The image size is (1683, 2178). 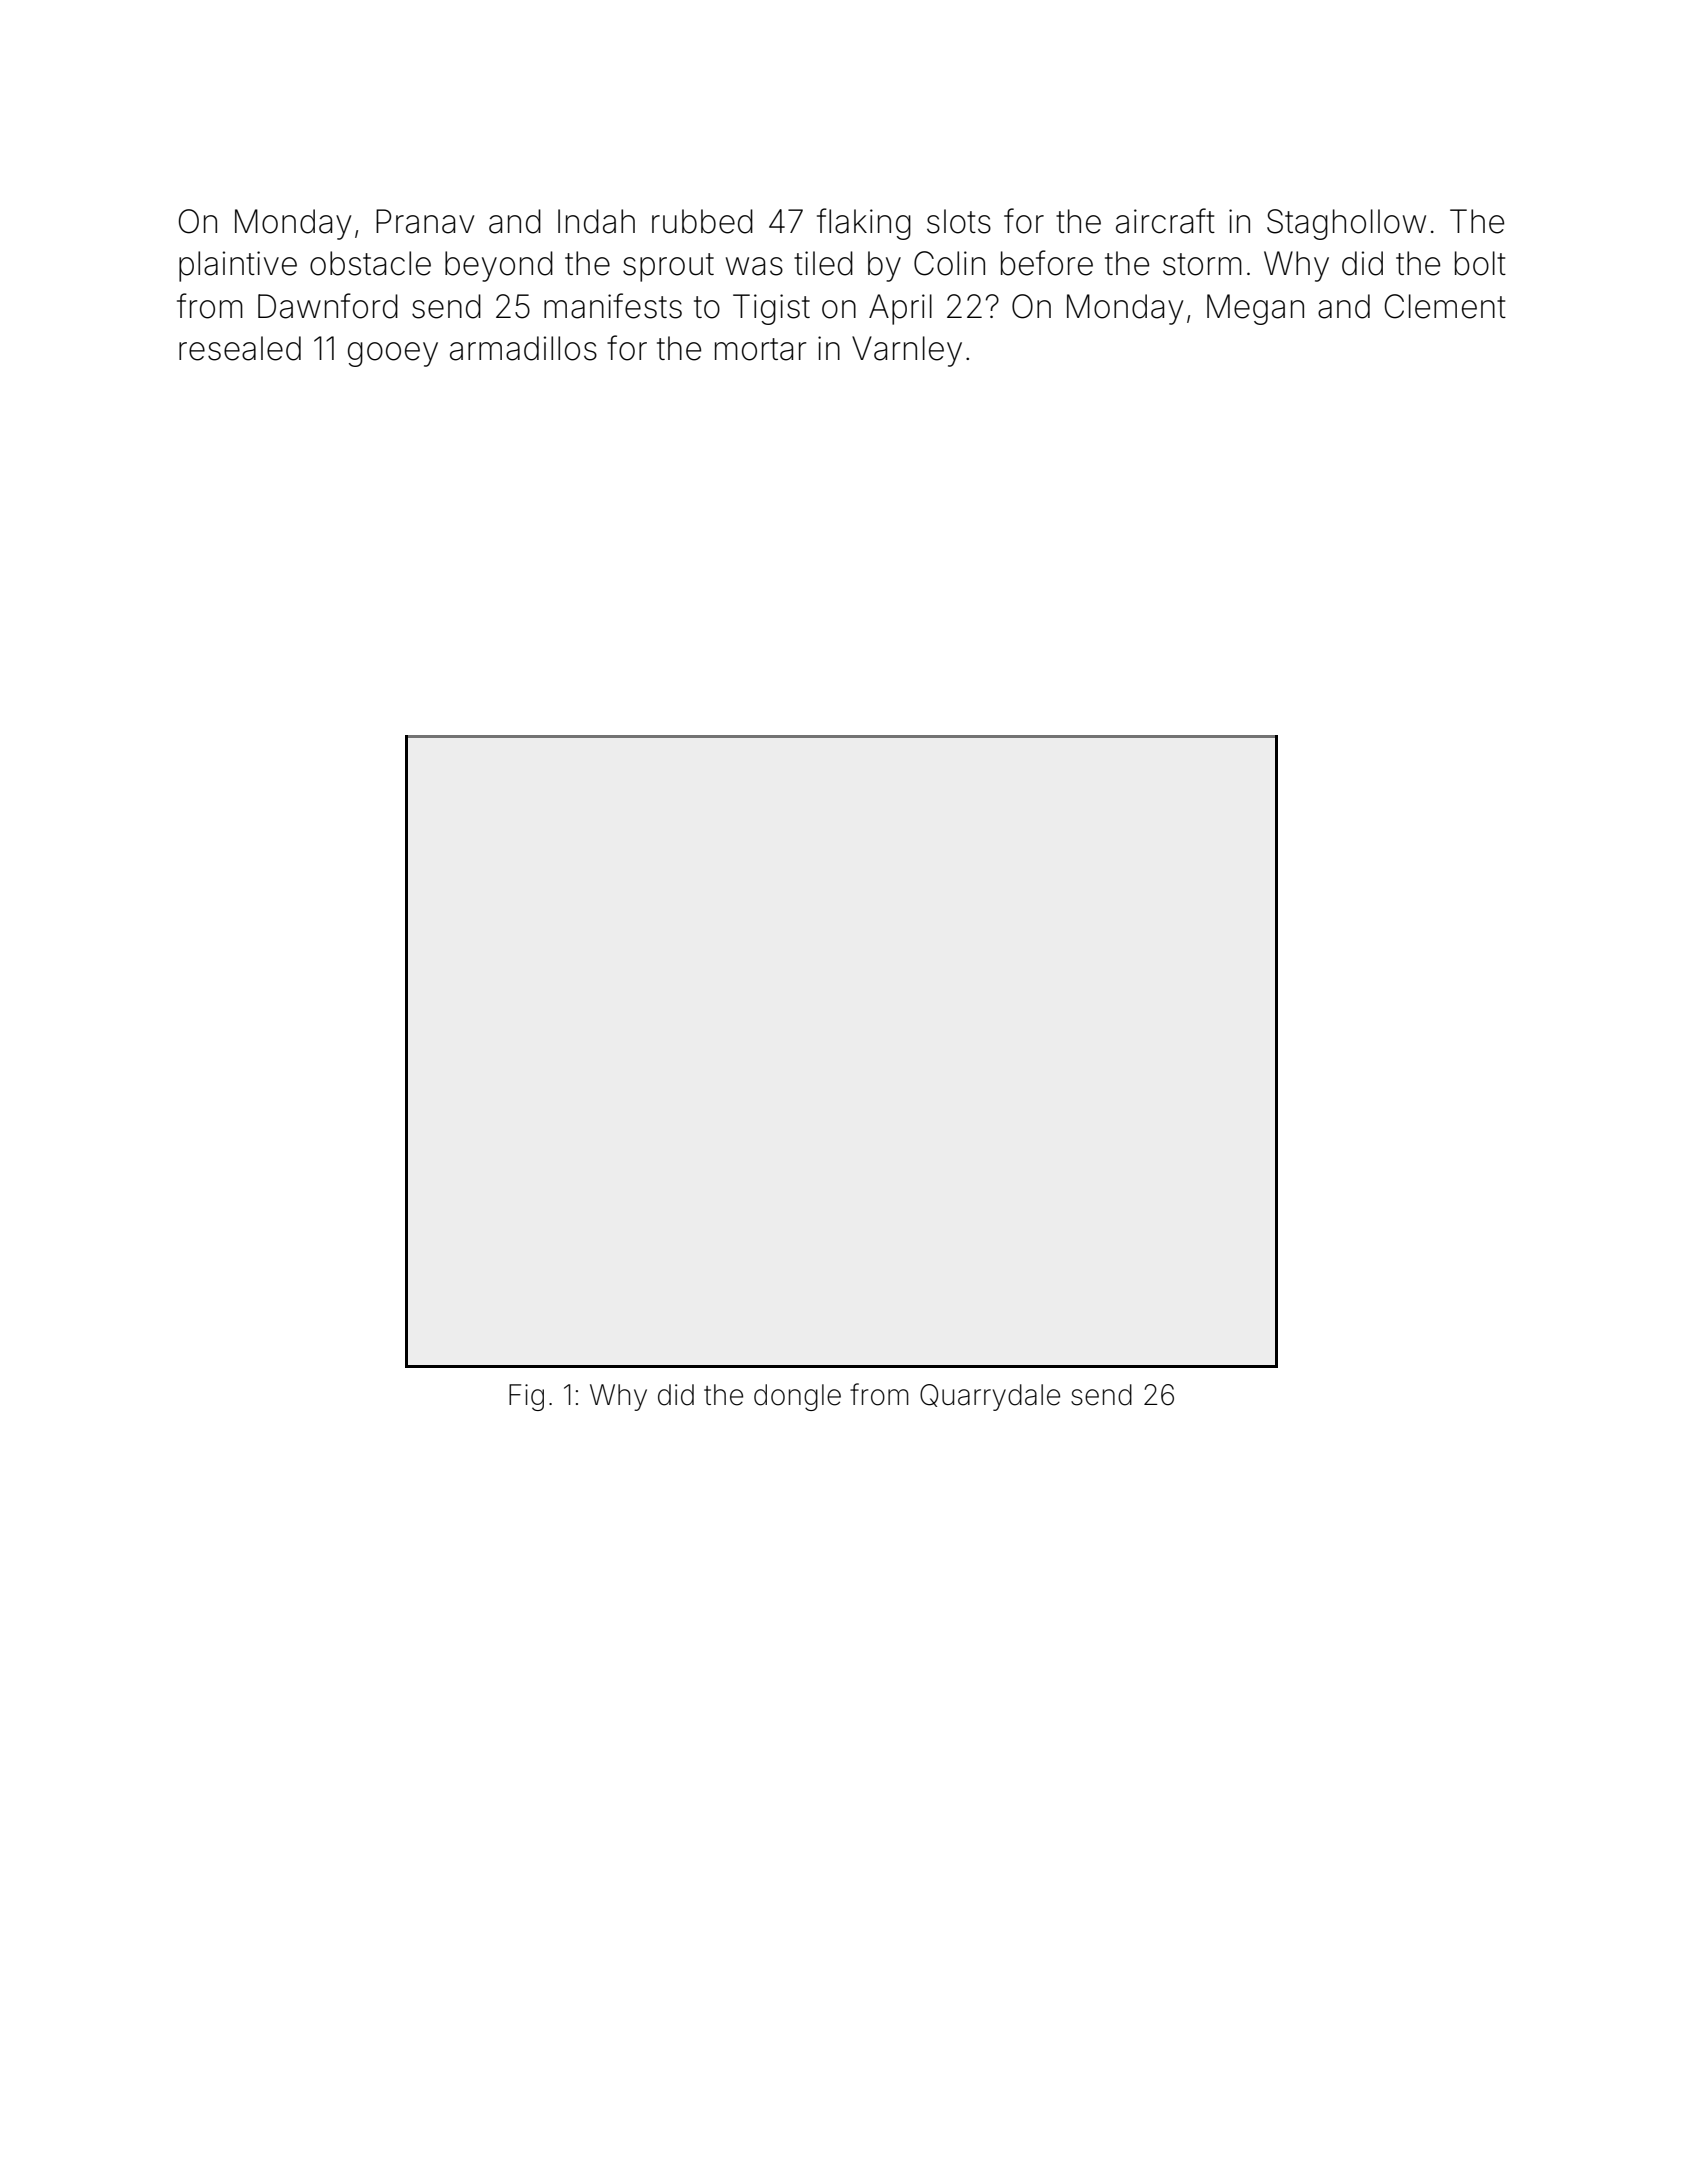 What do you see at coordinates (1165, 221) in the screenshot?
I see `aircraft` at bounding box center [1165, 221].
